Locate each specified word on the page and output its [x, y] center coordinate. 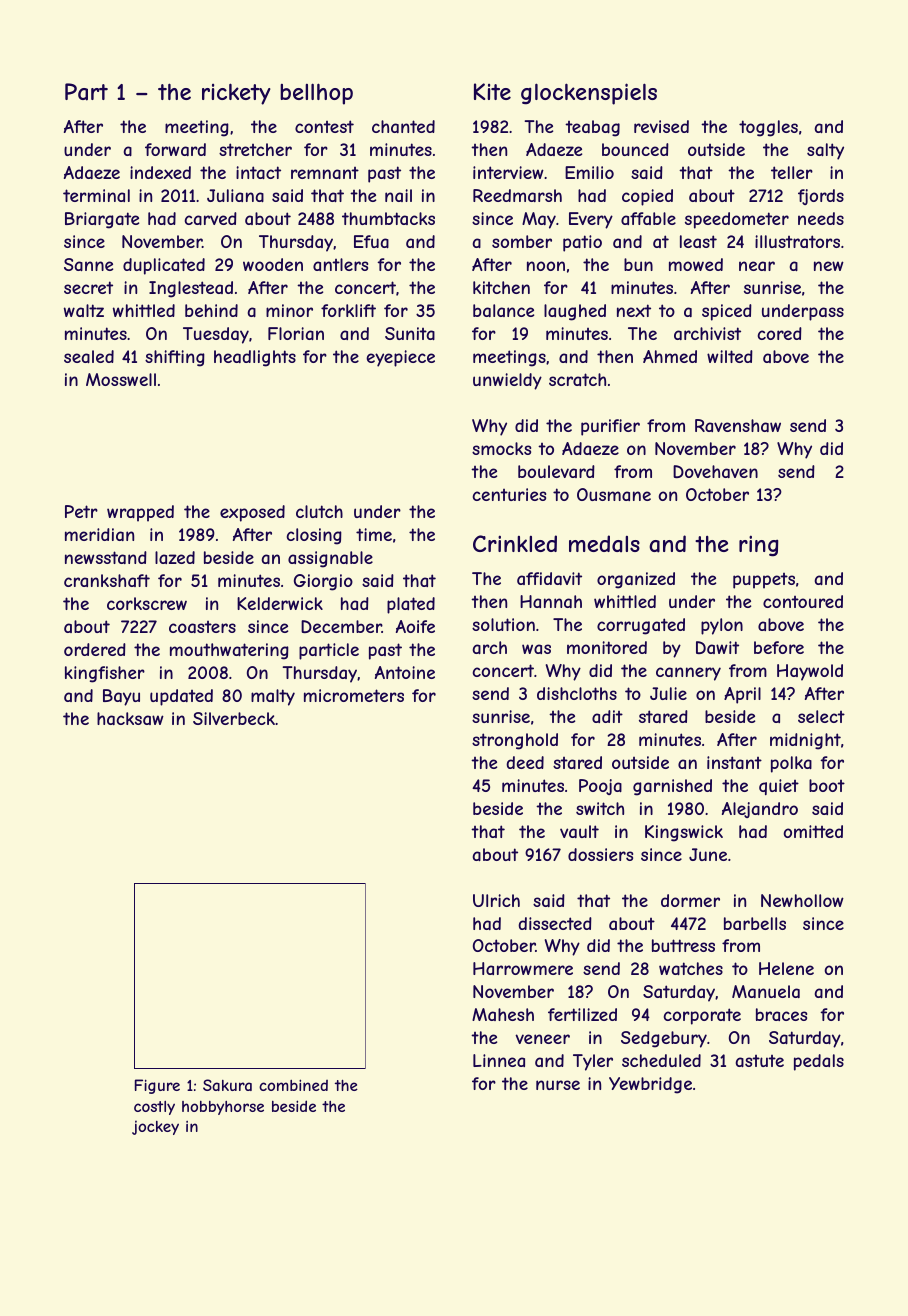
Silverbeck [234, 718]
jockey [155, 1127]
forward [175, 149]
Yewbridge [650, 1085]
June [708, 854]
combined [293, 1085]
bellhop [316, 94]
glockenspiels [589, 94]
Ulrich [496, 900]
